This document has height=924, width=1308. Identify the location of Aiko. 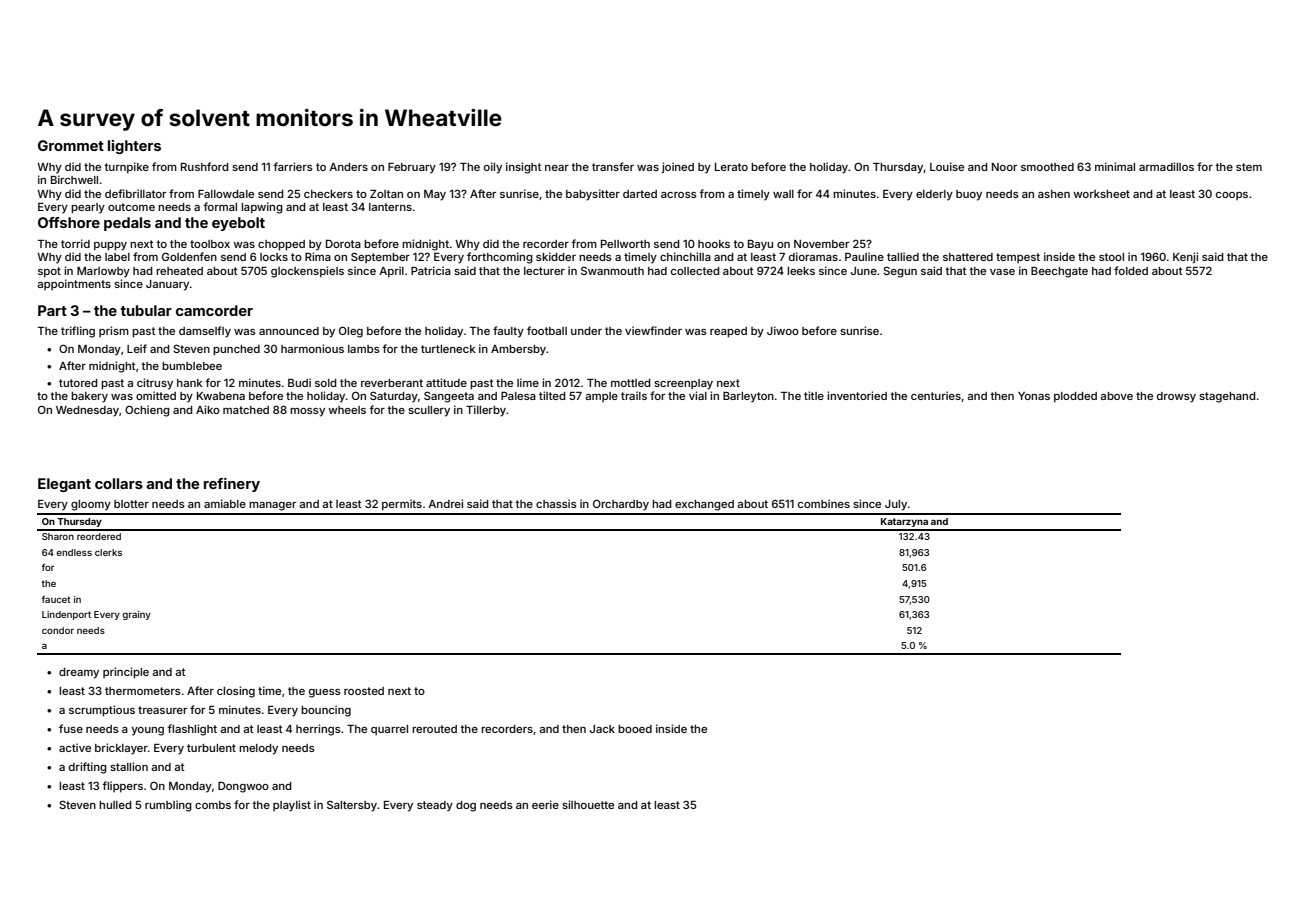
(208, 409).
